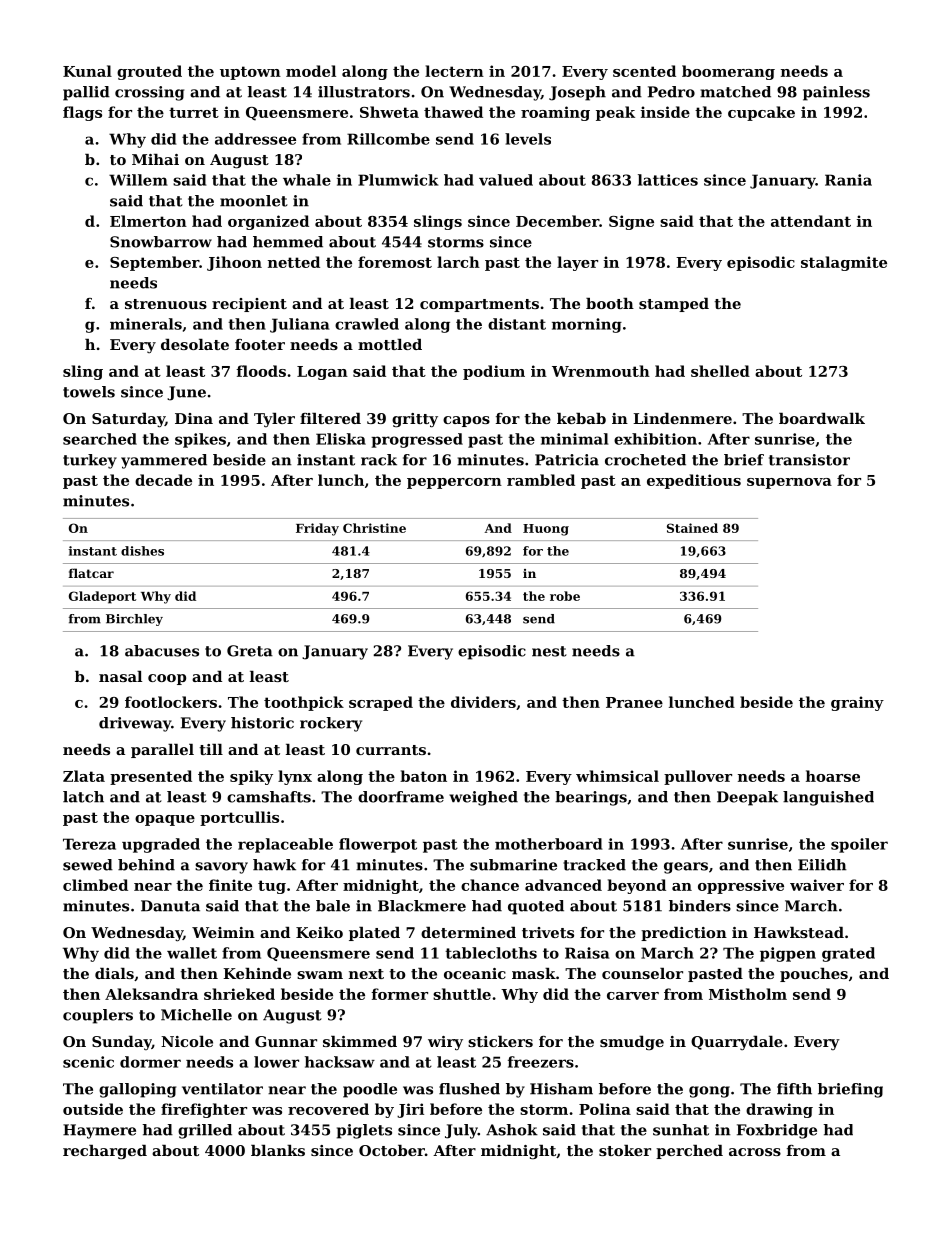 This screenshot has height=1233, width=952. What do you see at coordinates (857, 703) in the screenshot?
I see `grainy` at bounding box center [857, 703].
